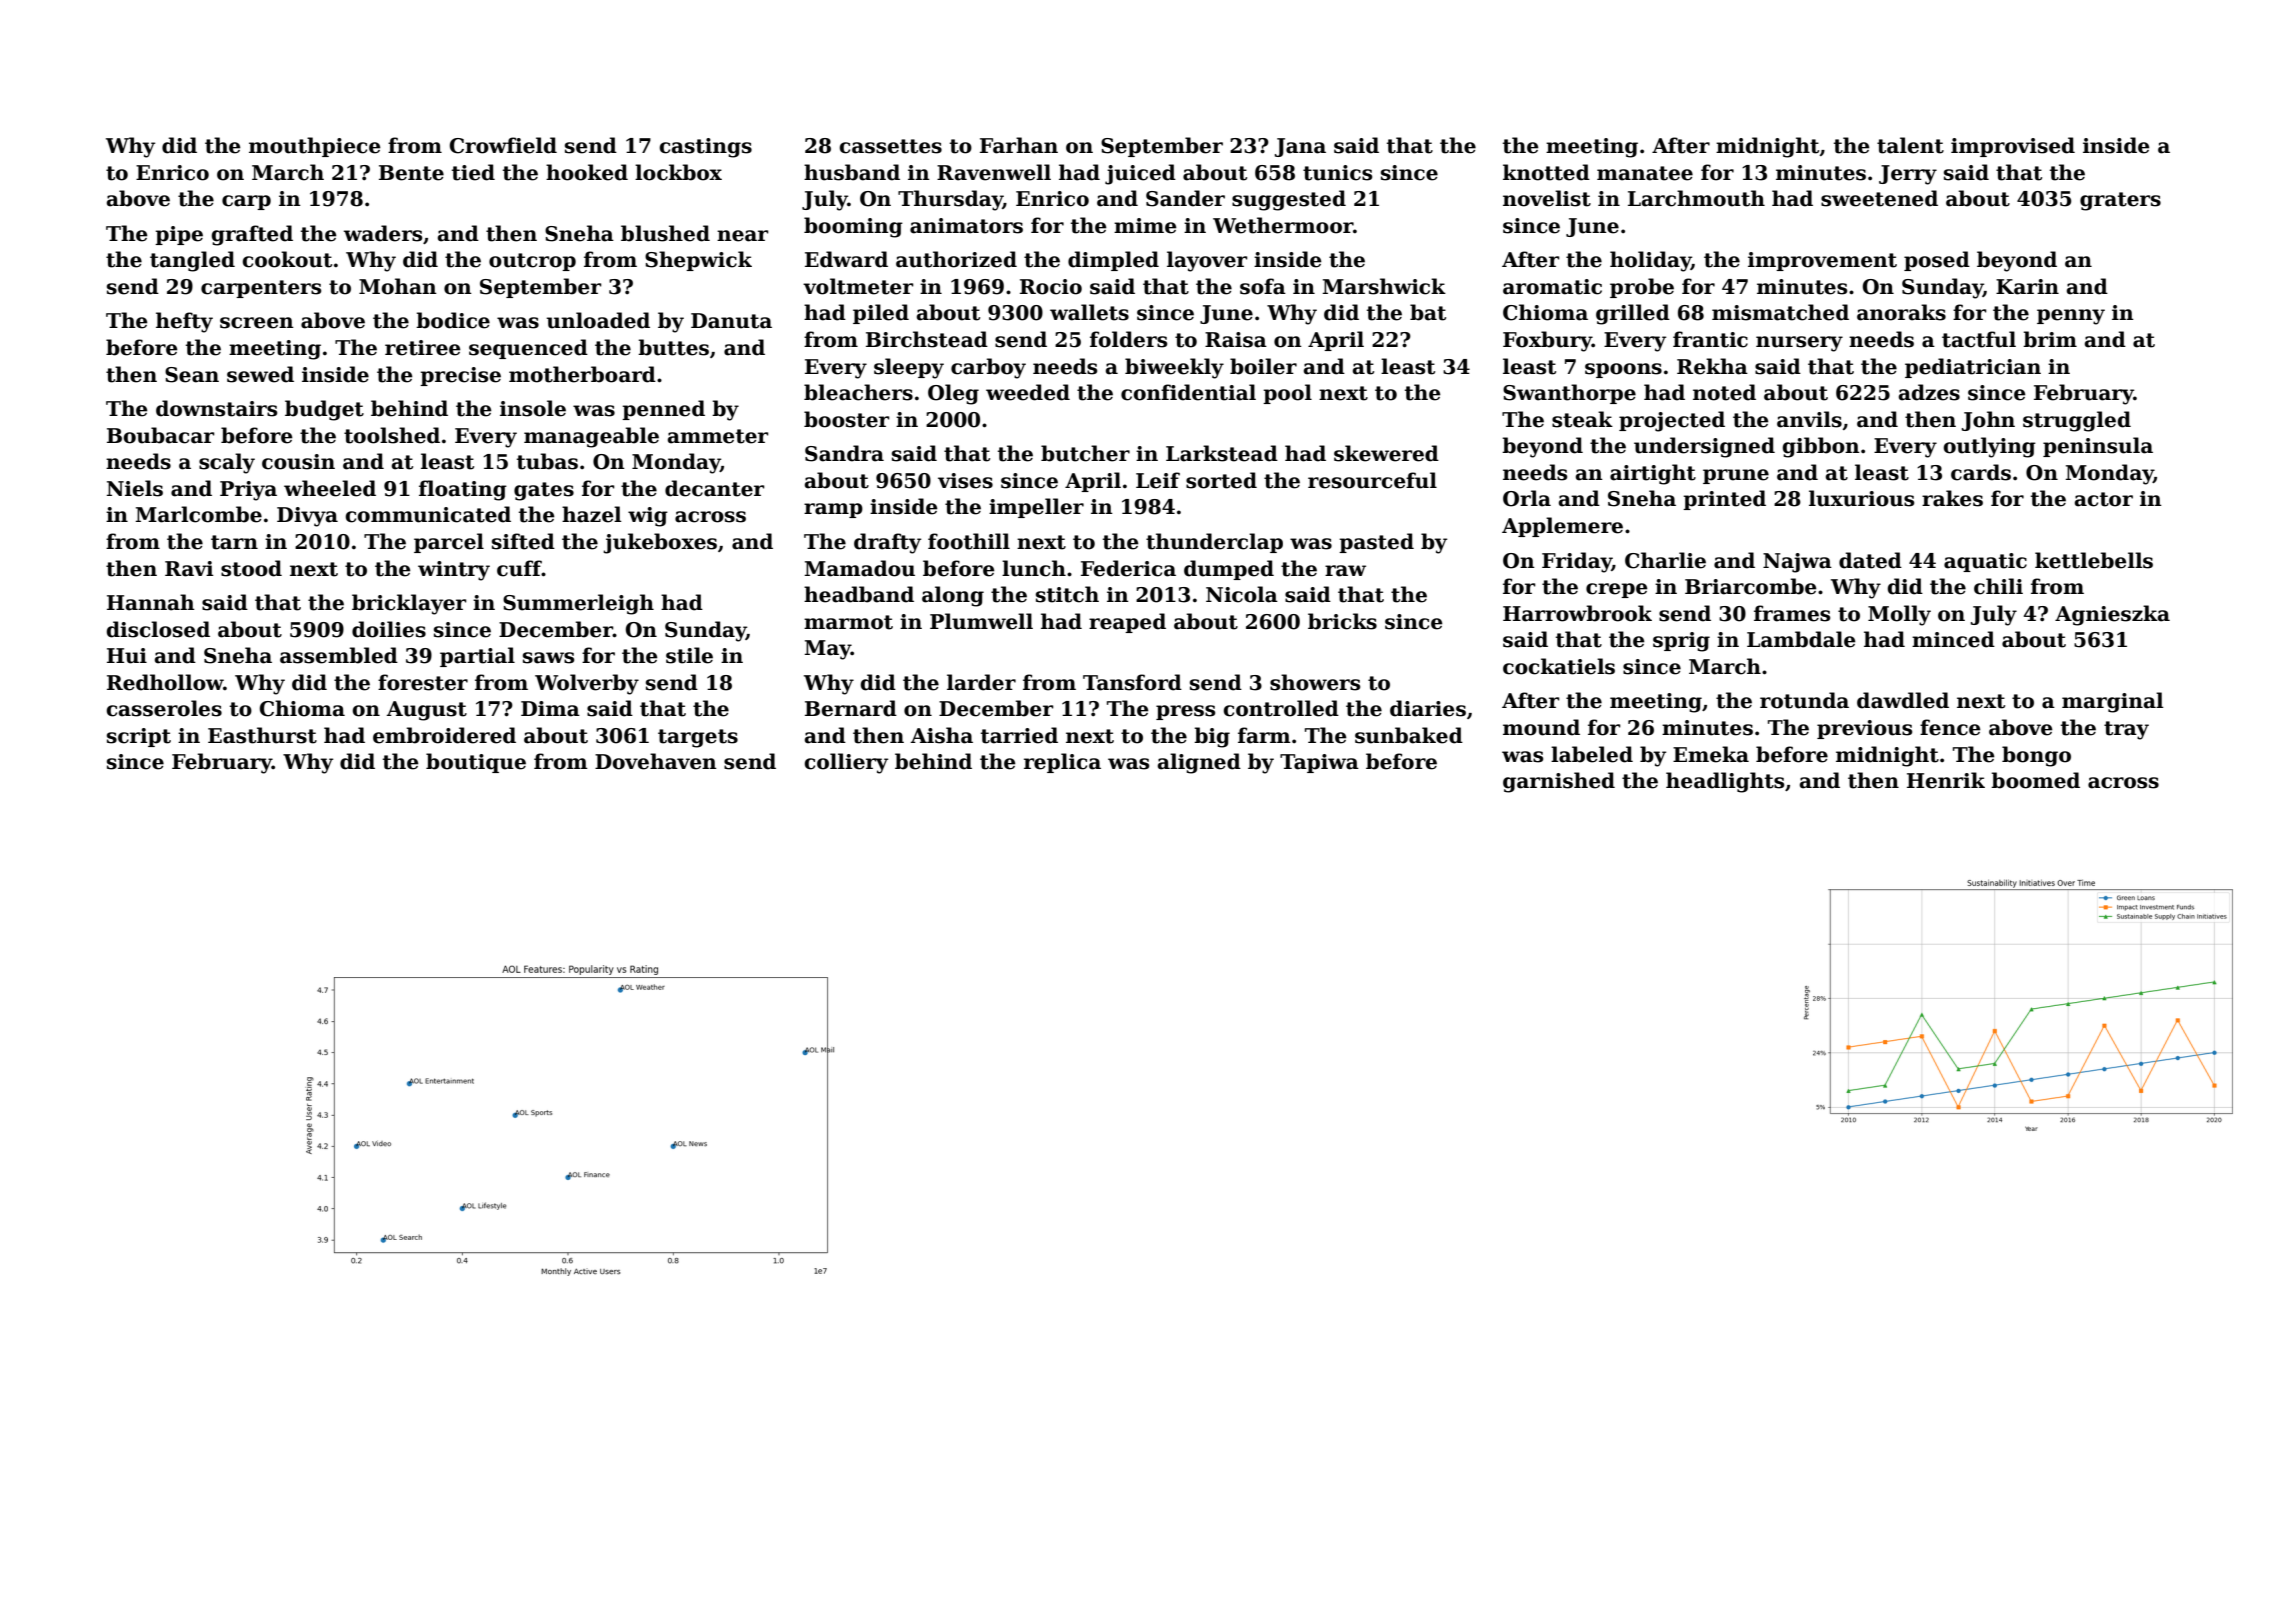 The width and height of the screenshot is (2282, 1614). Describe the element at coordinates (1903, 700) in the screenshot. I see `dawdled` at that location.
